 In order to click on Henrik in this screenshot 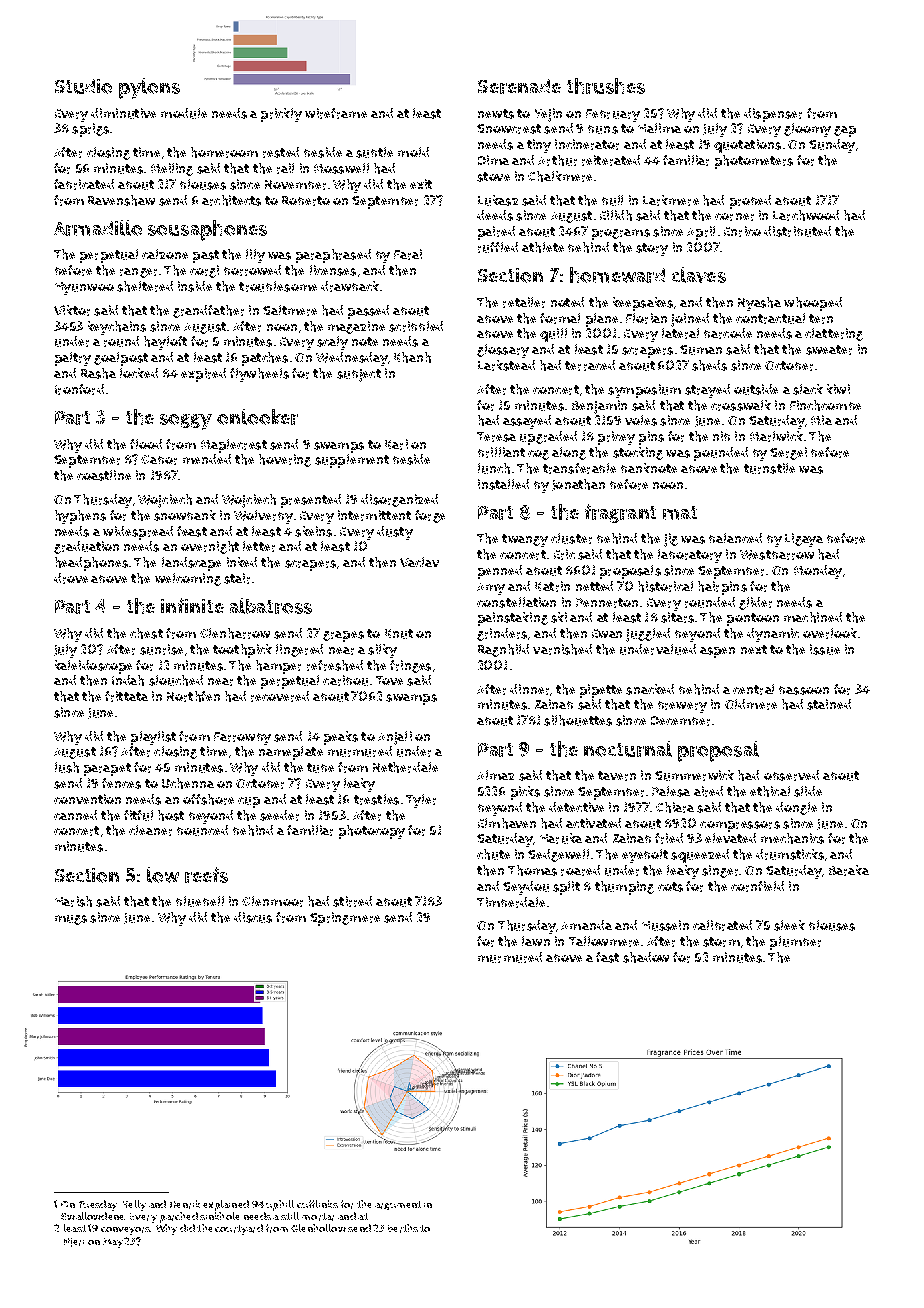, I will do `click(185, 1204)`.
